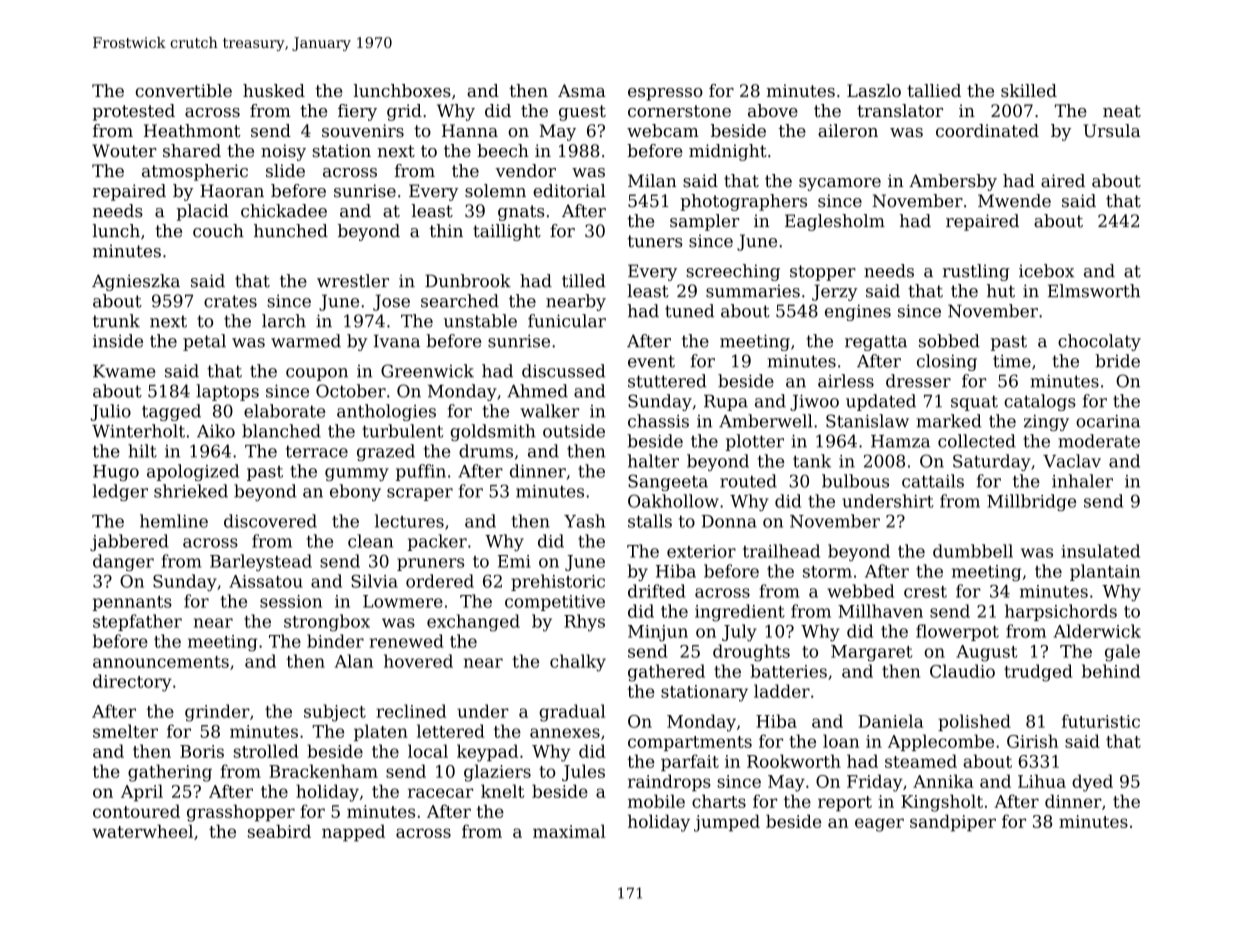  I want to click on rustling, so click(976, 272).
